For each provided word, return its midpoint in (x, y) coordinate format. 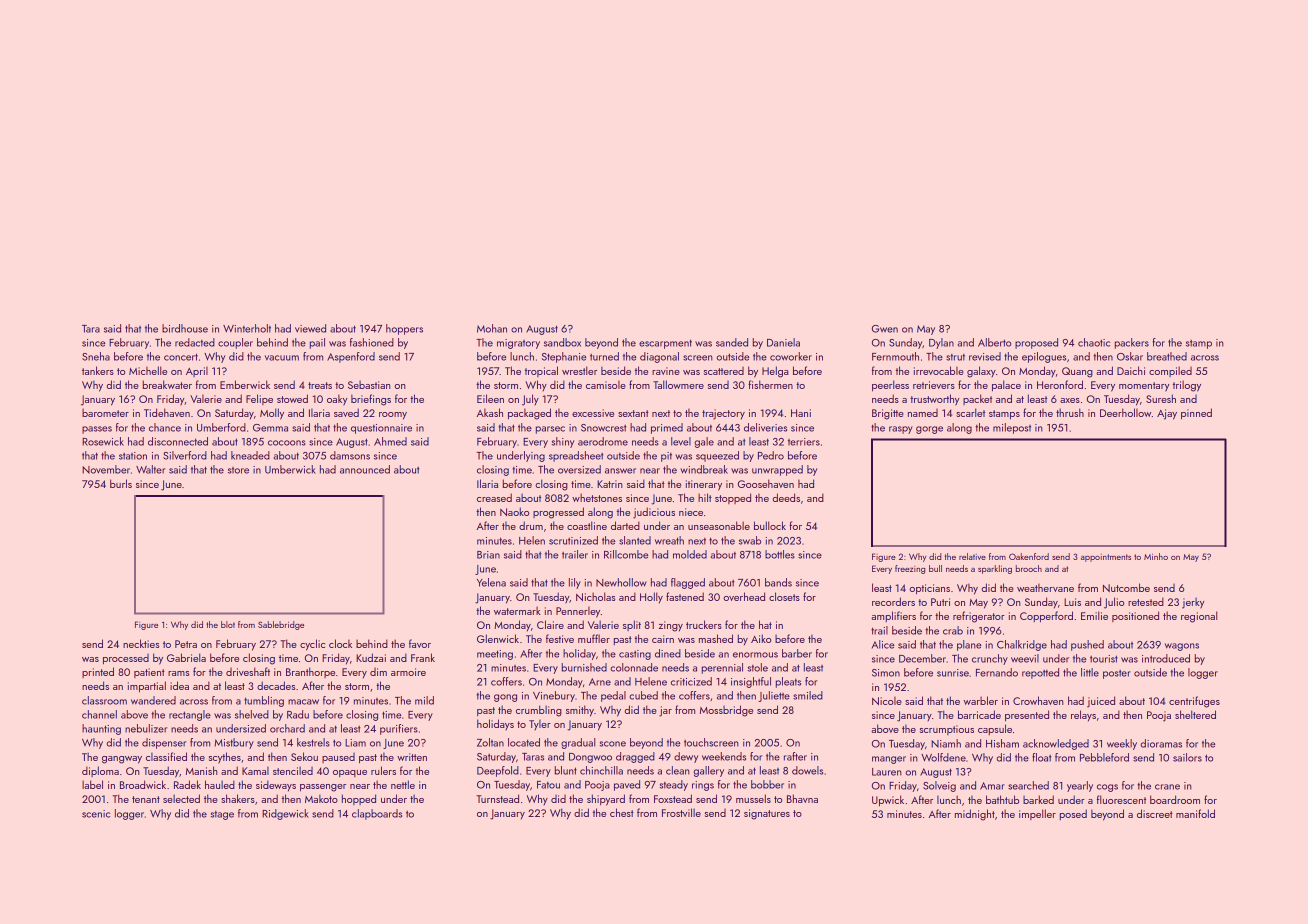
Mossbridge (726, 711)
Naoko (514, 511)
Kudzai (371, 657)
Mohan (492, 328)
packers (1132, 343)
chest (622, 812)
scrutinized (573, 540)
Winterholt (247, 328)
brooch (1029, 568)
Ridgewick (285, 814)
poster (1117, 674)
